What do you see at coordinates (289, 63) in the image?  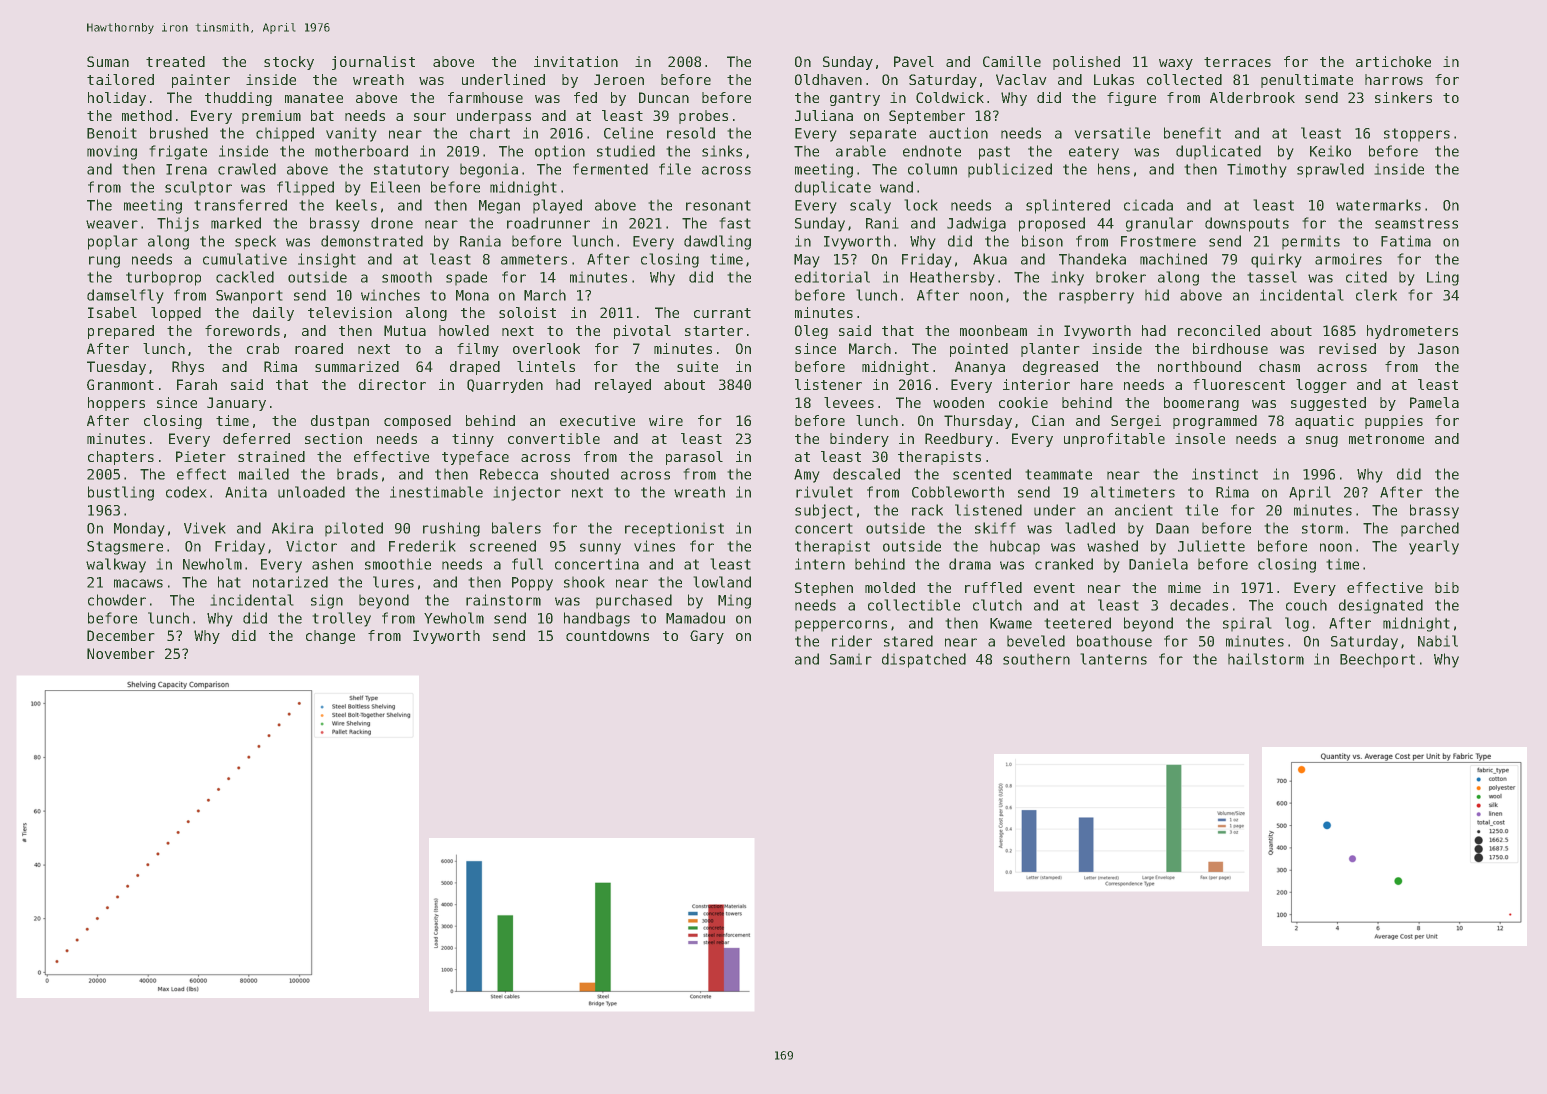 I see `stocky` at bounding box center [289, 63].
